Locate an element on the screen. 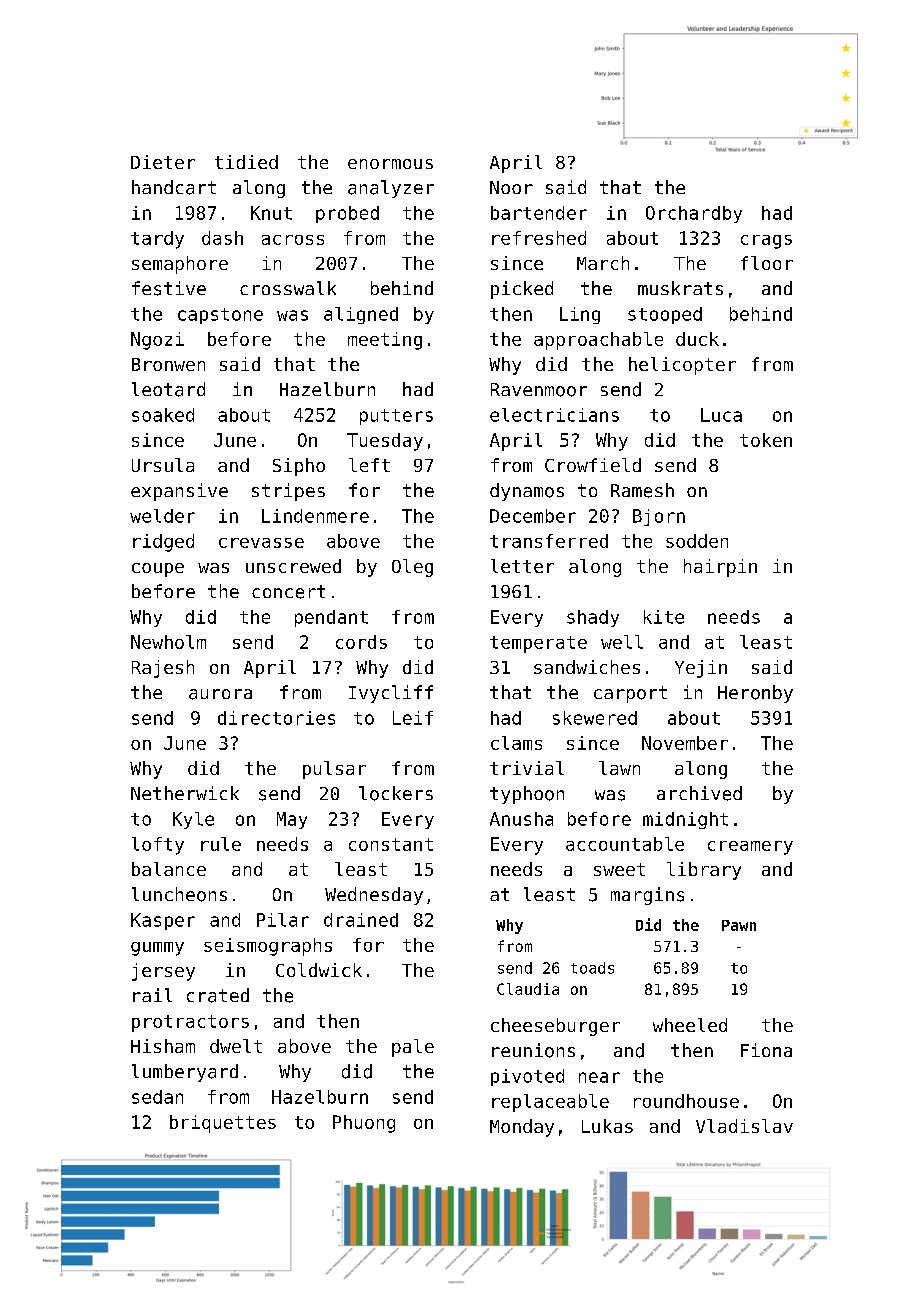 The height and width of the screenshot is (1311, 924). briquettes is located at coordinates (223, 1124).
